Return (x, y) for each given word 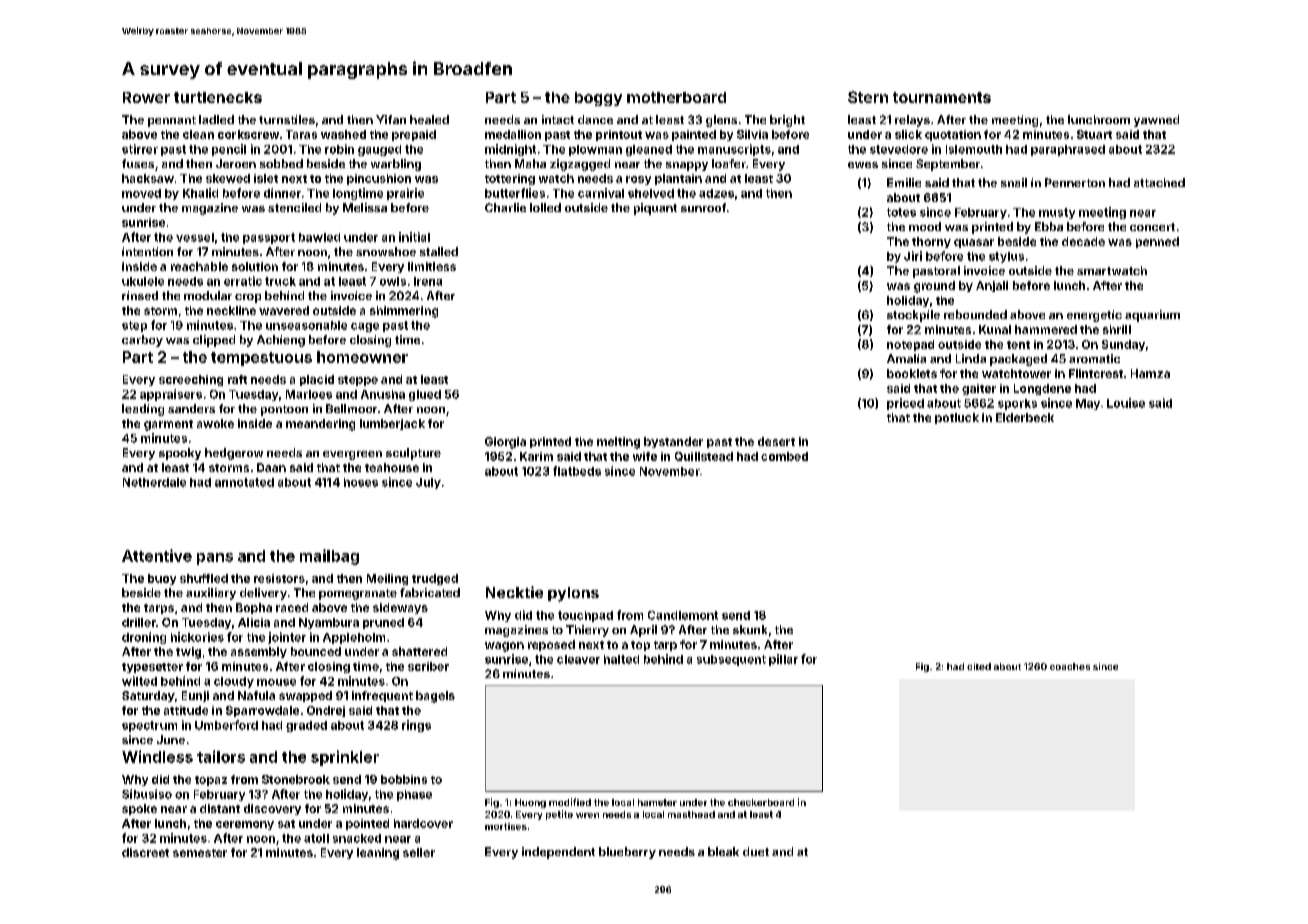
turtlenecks (218, 97)
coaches (1070, 666)
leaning (378, 854)
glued (425, 395)
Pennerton (1075, 182)
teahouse (392, 467)
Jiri (913, 256)
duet (756, 851)
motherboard (676, 97)
